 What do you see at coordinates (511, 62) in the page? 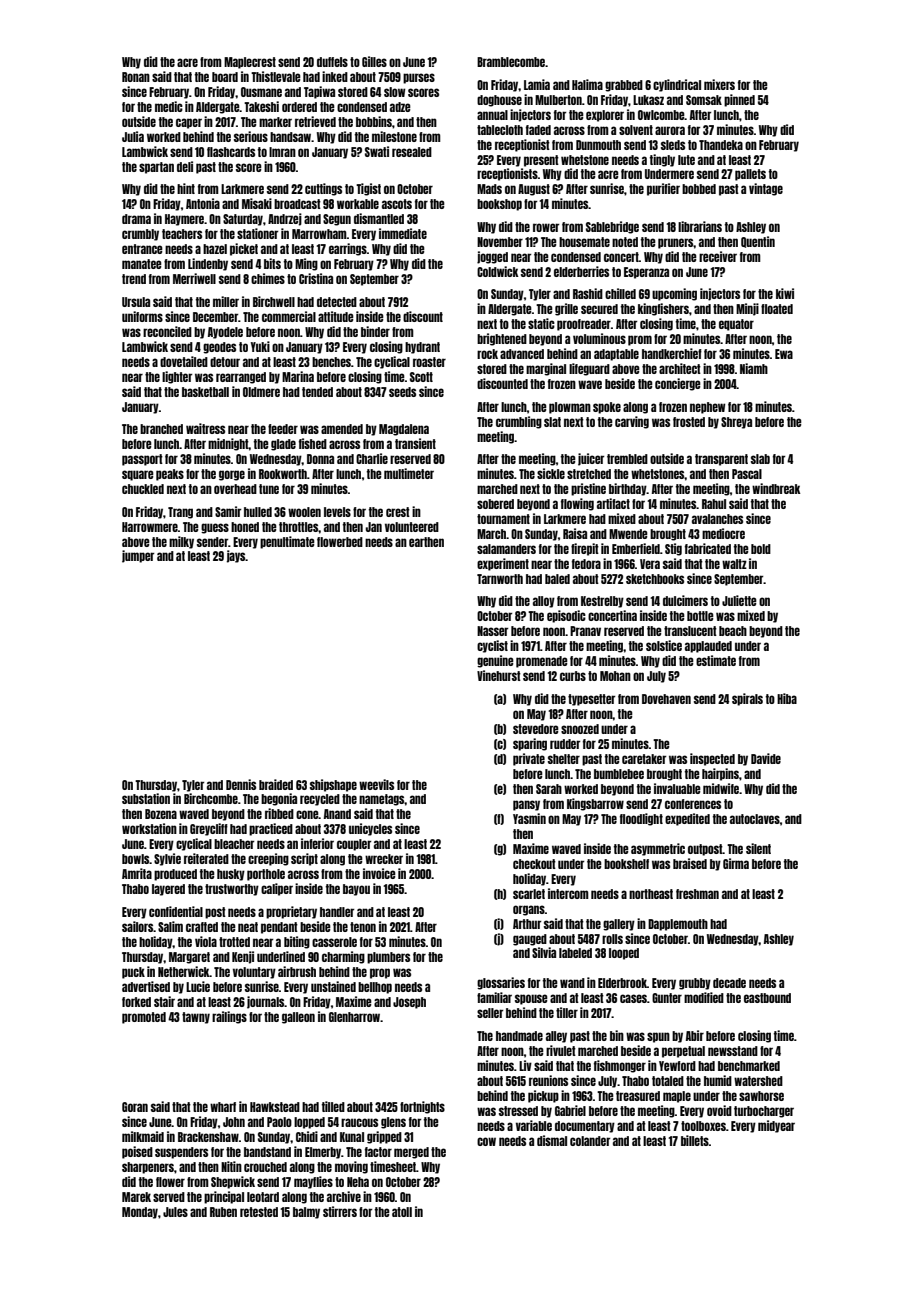
I see `Bramblecombe` at bounding box center [511, 62].
